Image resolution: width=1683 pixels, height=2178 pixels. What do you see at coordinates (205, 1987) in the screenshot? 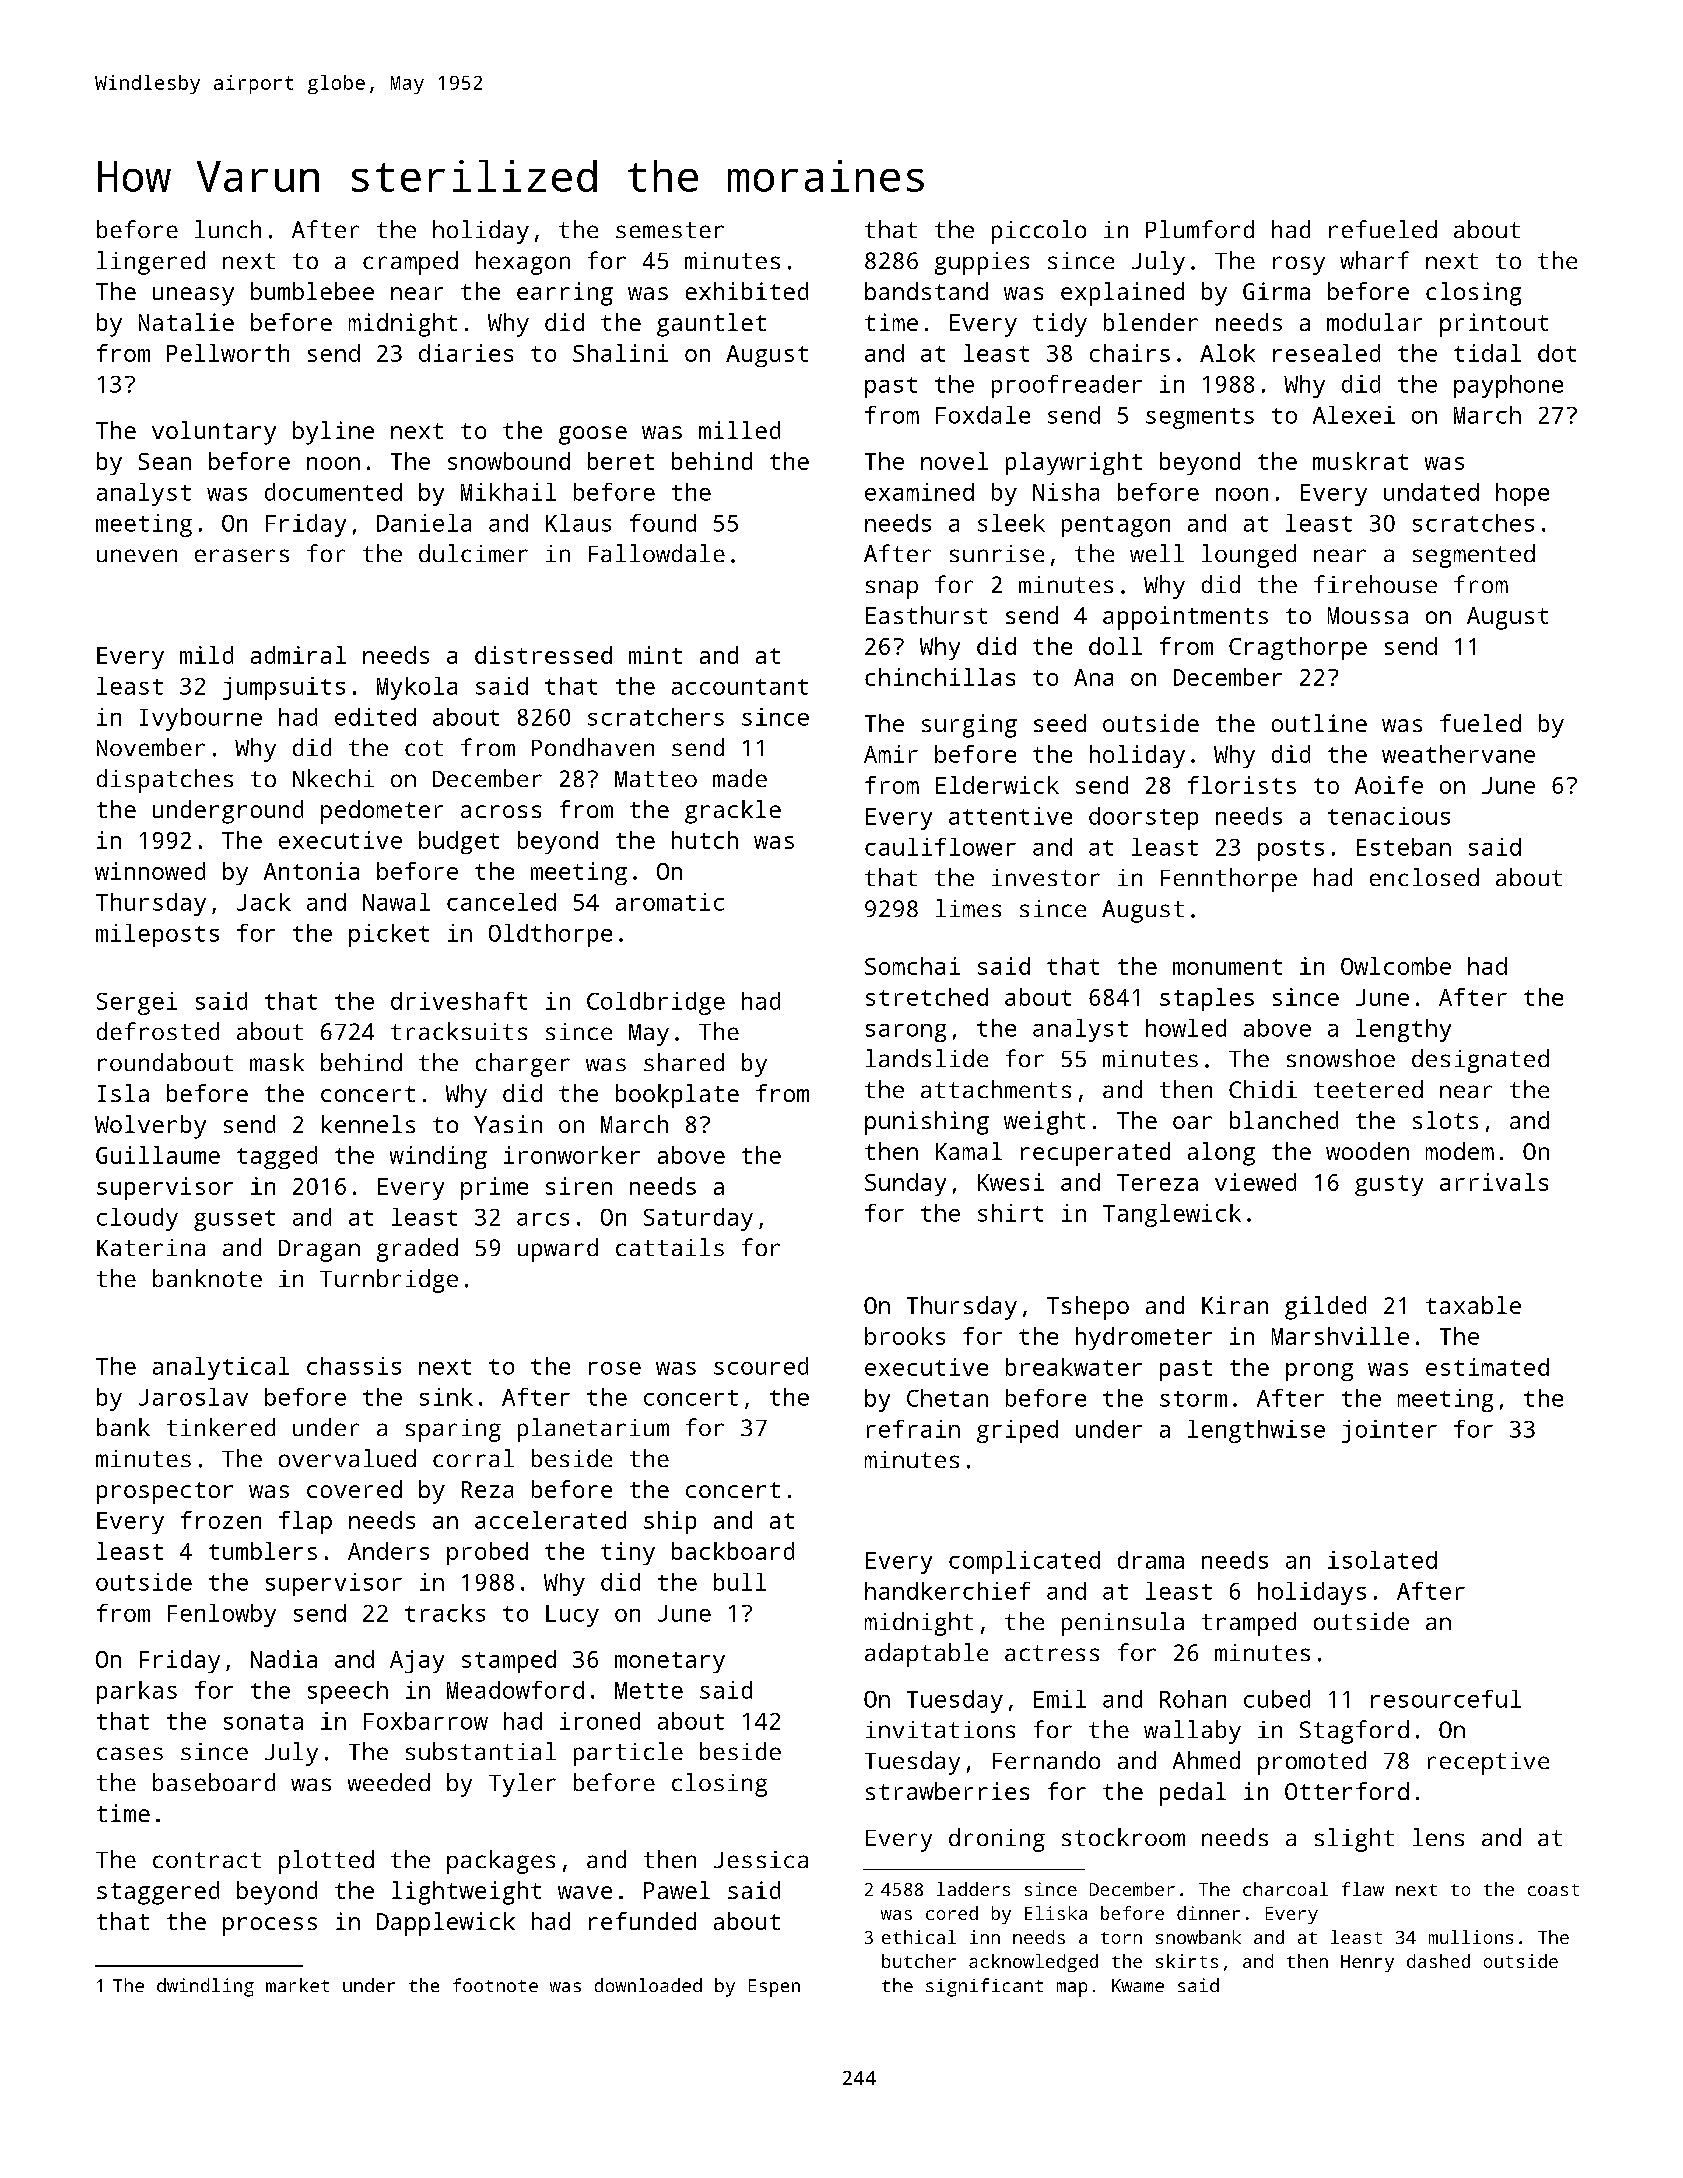
I see `dwindling` at bounding box center [205, 1987].
